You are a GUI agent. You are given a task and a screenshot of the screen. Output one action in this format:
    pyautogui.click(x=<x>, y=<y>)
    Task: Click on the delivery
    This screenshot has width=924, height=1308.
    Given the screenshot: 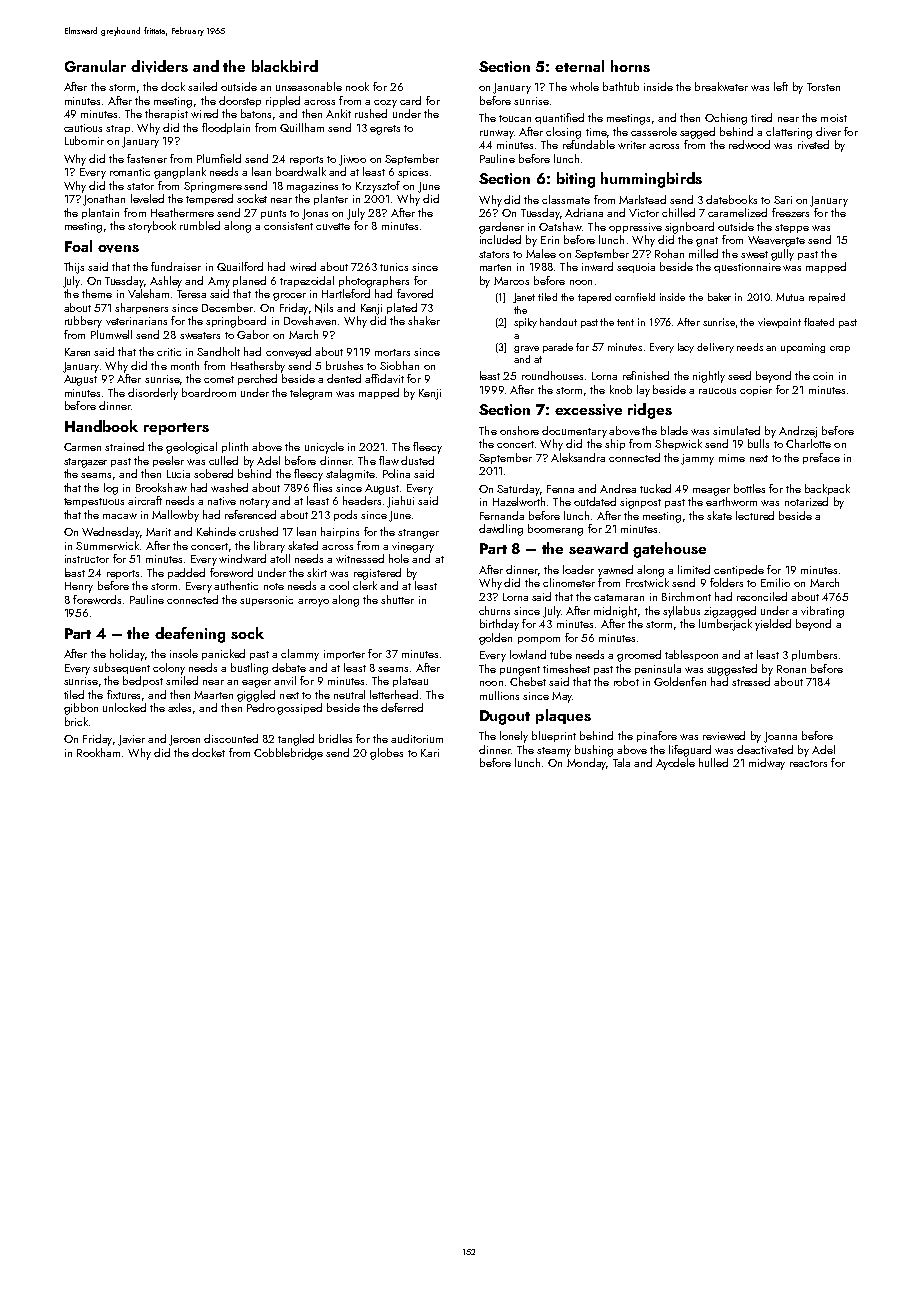 What is the action you would take?
    pyautogui.click(x=715, y=348)
